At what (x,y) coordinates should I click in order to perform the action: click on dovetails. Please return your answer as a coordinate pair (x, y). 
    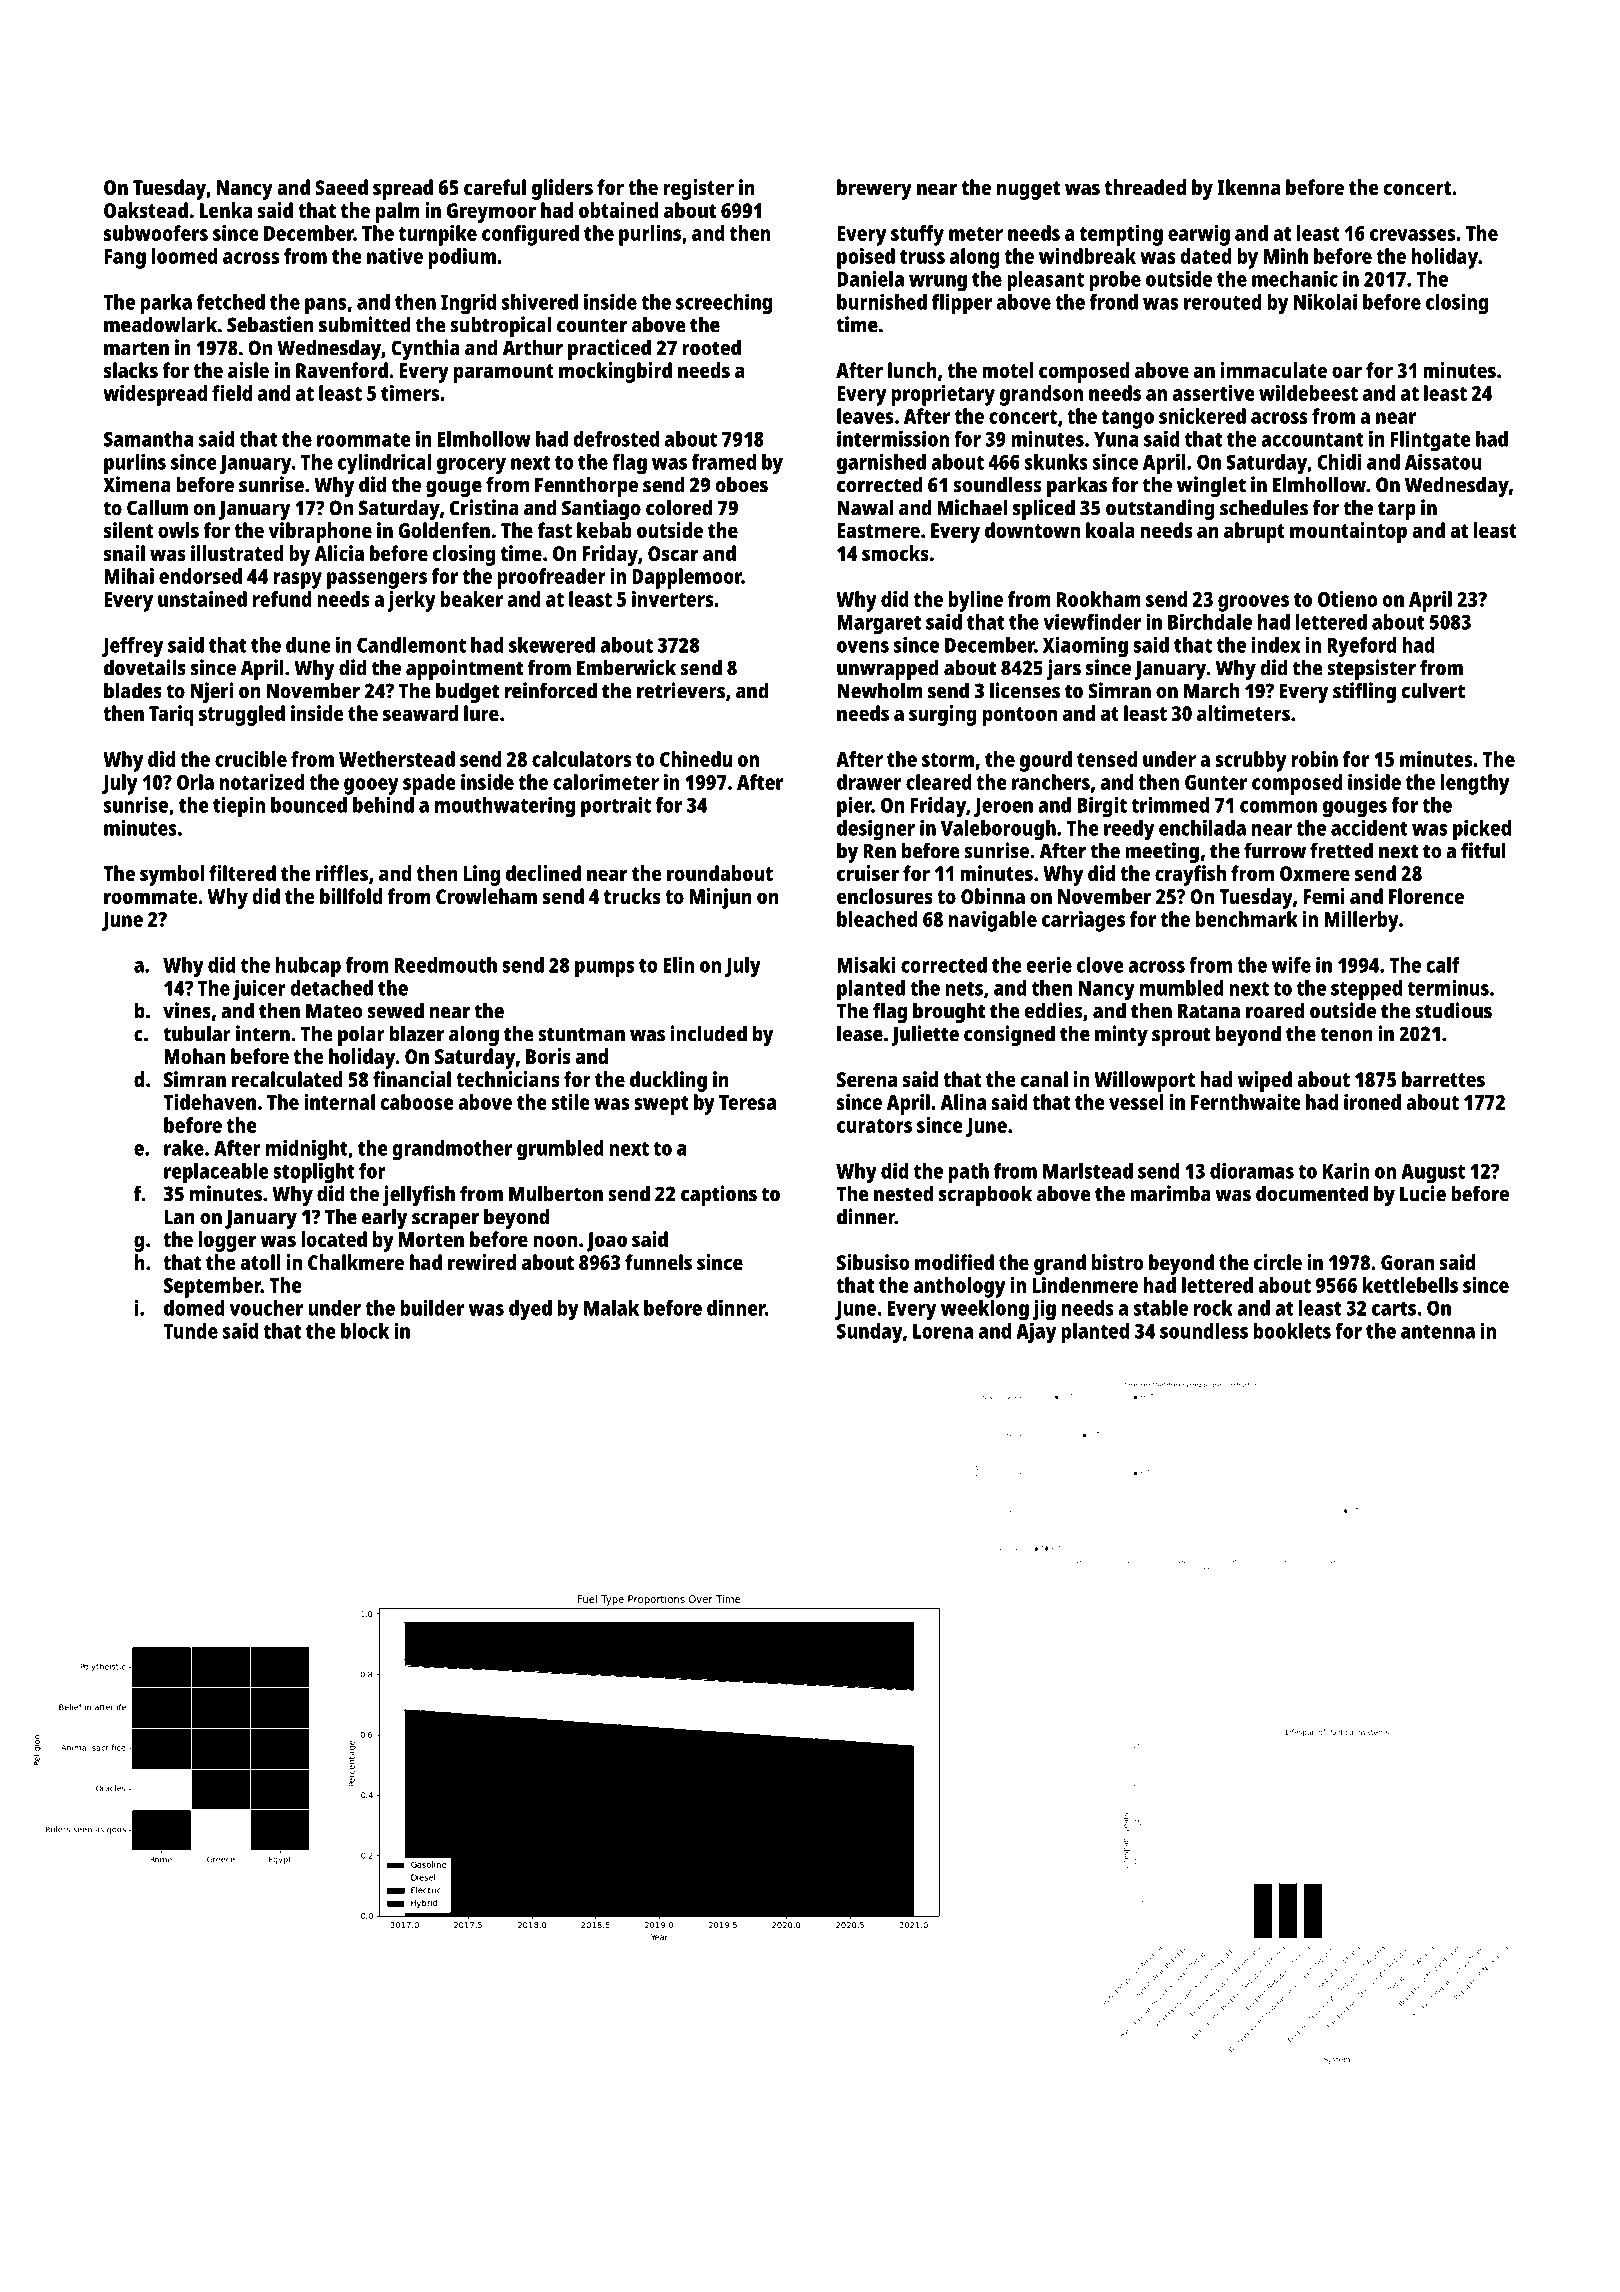
    Looking at the image, I should click on (145, 667).
